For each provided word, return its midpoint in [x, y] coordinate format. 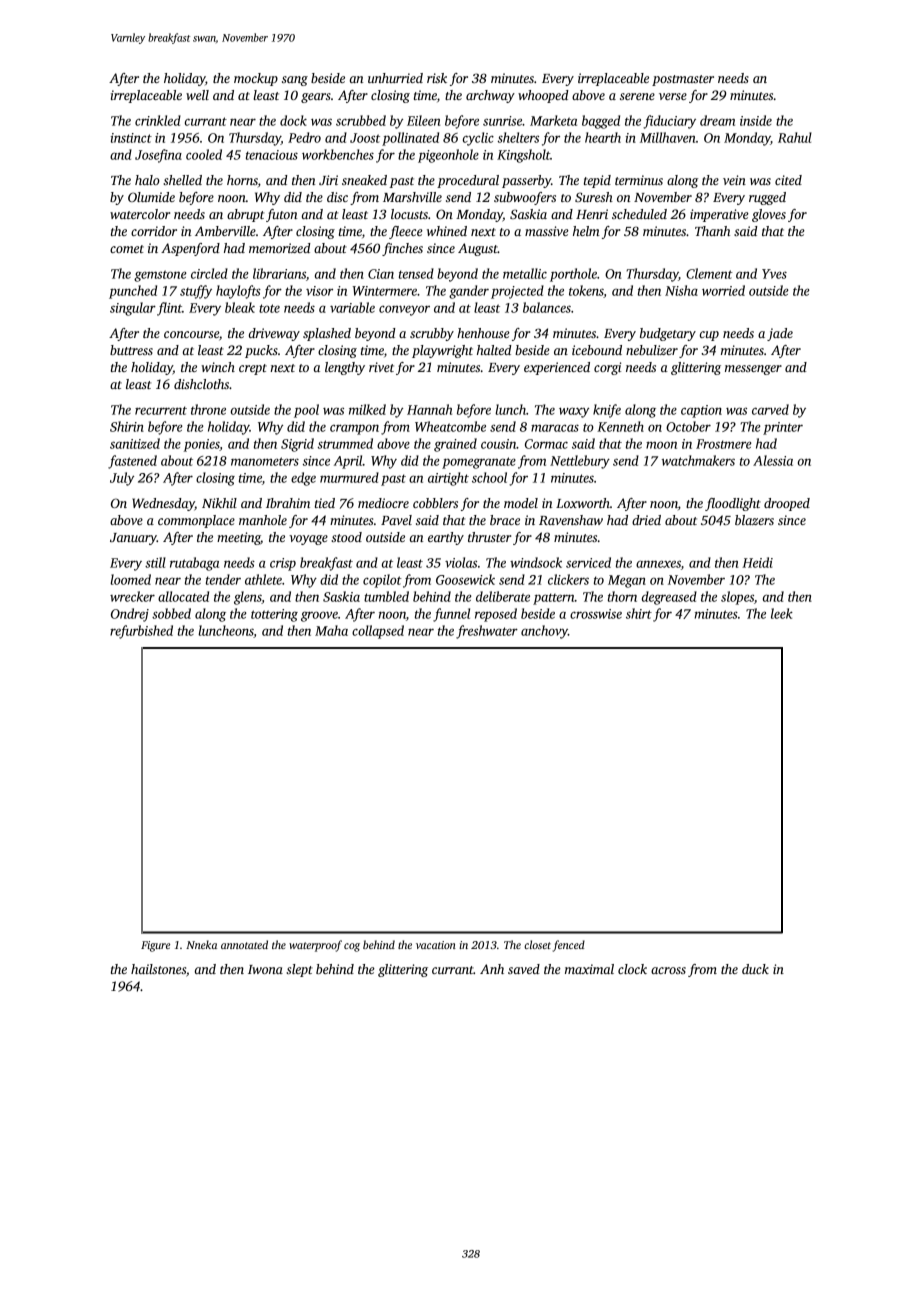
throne [208, 409]
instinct [131, 138]
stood [346, 537]
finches [402, 249]
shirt [639, 613]
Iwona [265, 969]
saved [524, 969]
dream [717, 120]
